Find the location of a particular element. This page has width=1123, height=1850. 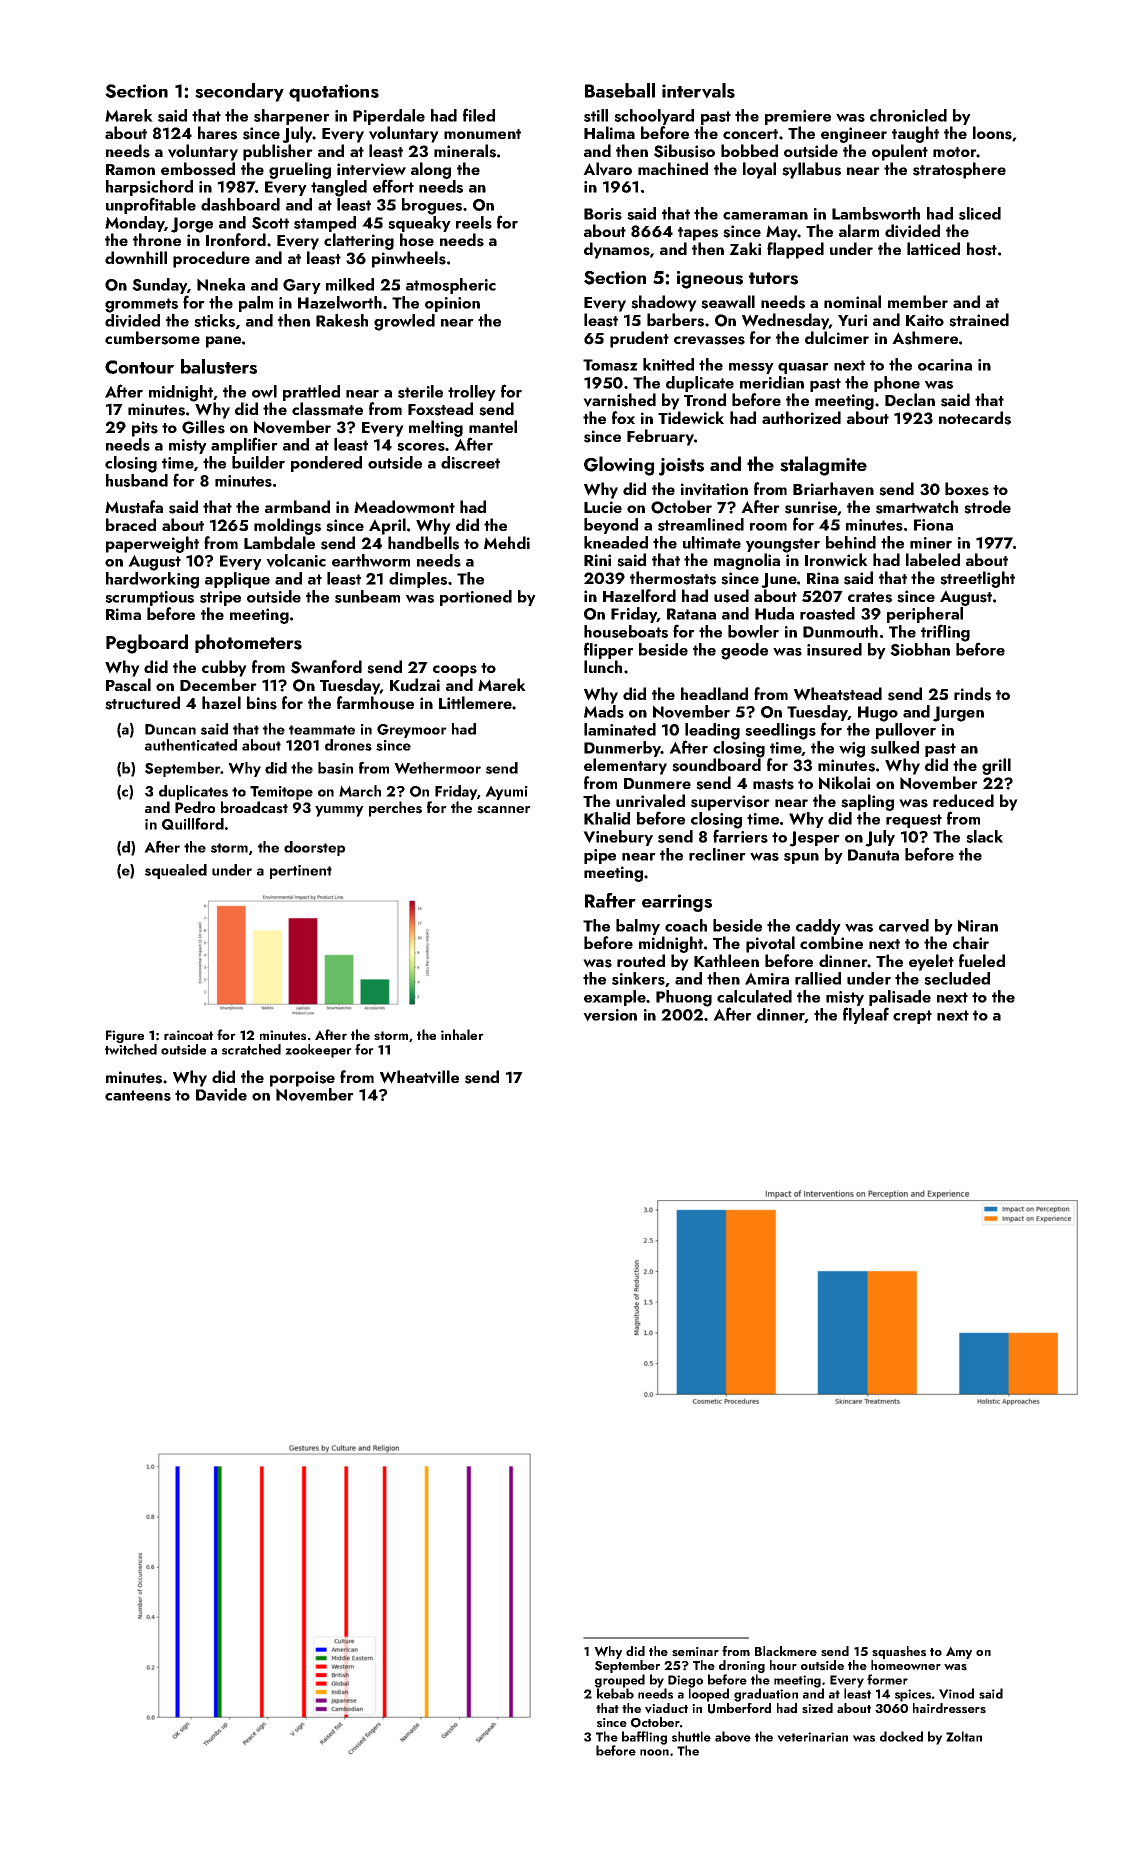

kebab is located at coordinates (615, 1693).
